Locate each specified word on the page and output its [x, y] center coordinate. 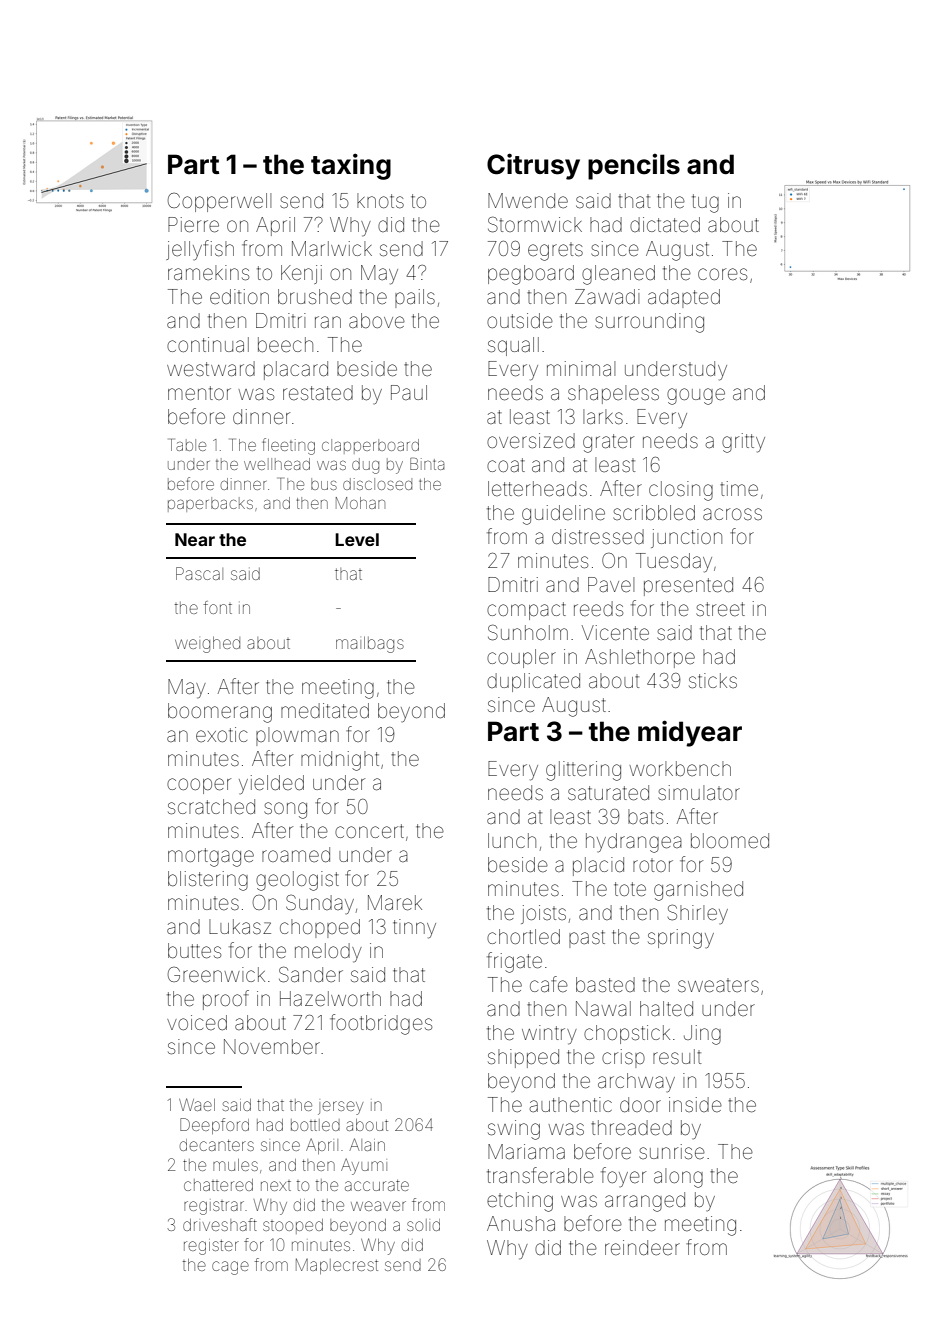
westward [211, 368]
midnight [340, 761]
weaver [378, 1206]
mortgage [211, 857]
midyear [690, 733]
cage [230, 1268]
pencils [634, 167]
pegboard [531, 275]
